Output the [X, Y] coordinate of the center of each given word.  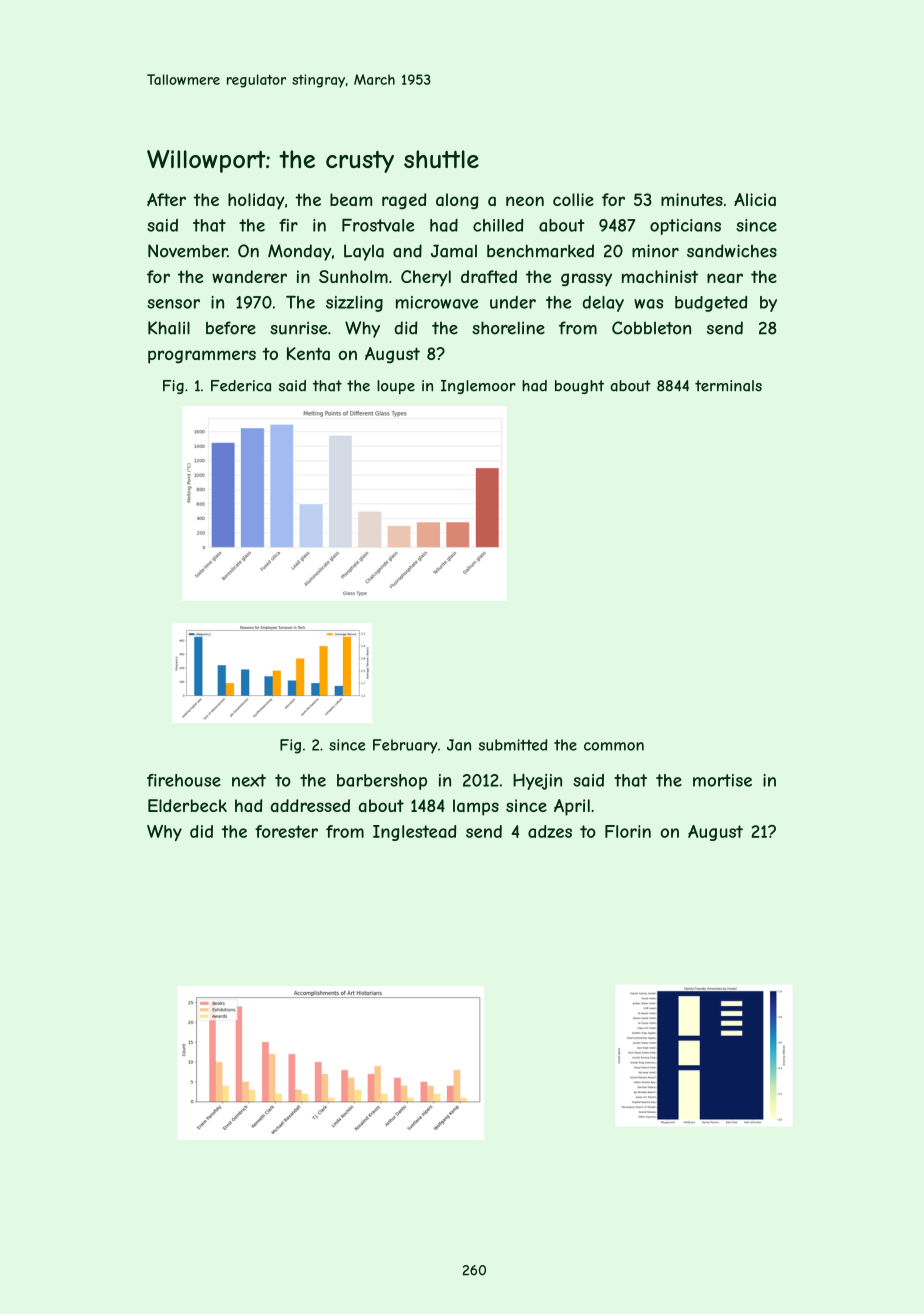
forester [286, 831]
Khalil [169, 328]
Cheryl [426, 278]
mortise [722, 780]
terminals [728, 386]
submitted [513, 745]
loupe [396, 387]
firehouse [184, 780]
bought [579, 387]
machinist [660, 276]
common [614, 746]
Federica [241, 386]
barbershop [382, 782]
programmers [202, 357]
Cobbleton [651, 328]
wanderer [249, 276]
